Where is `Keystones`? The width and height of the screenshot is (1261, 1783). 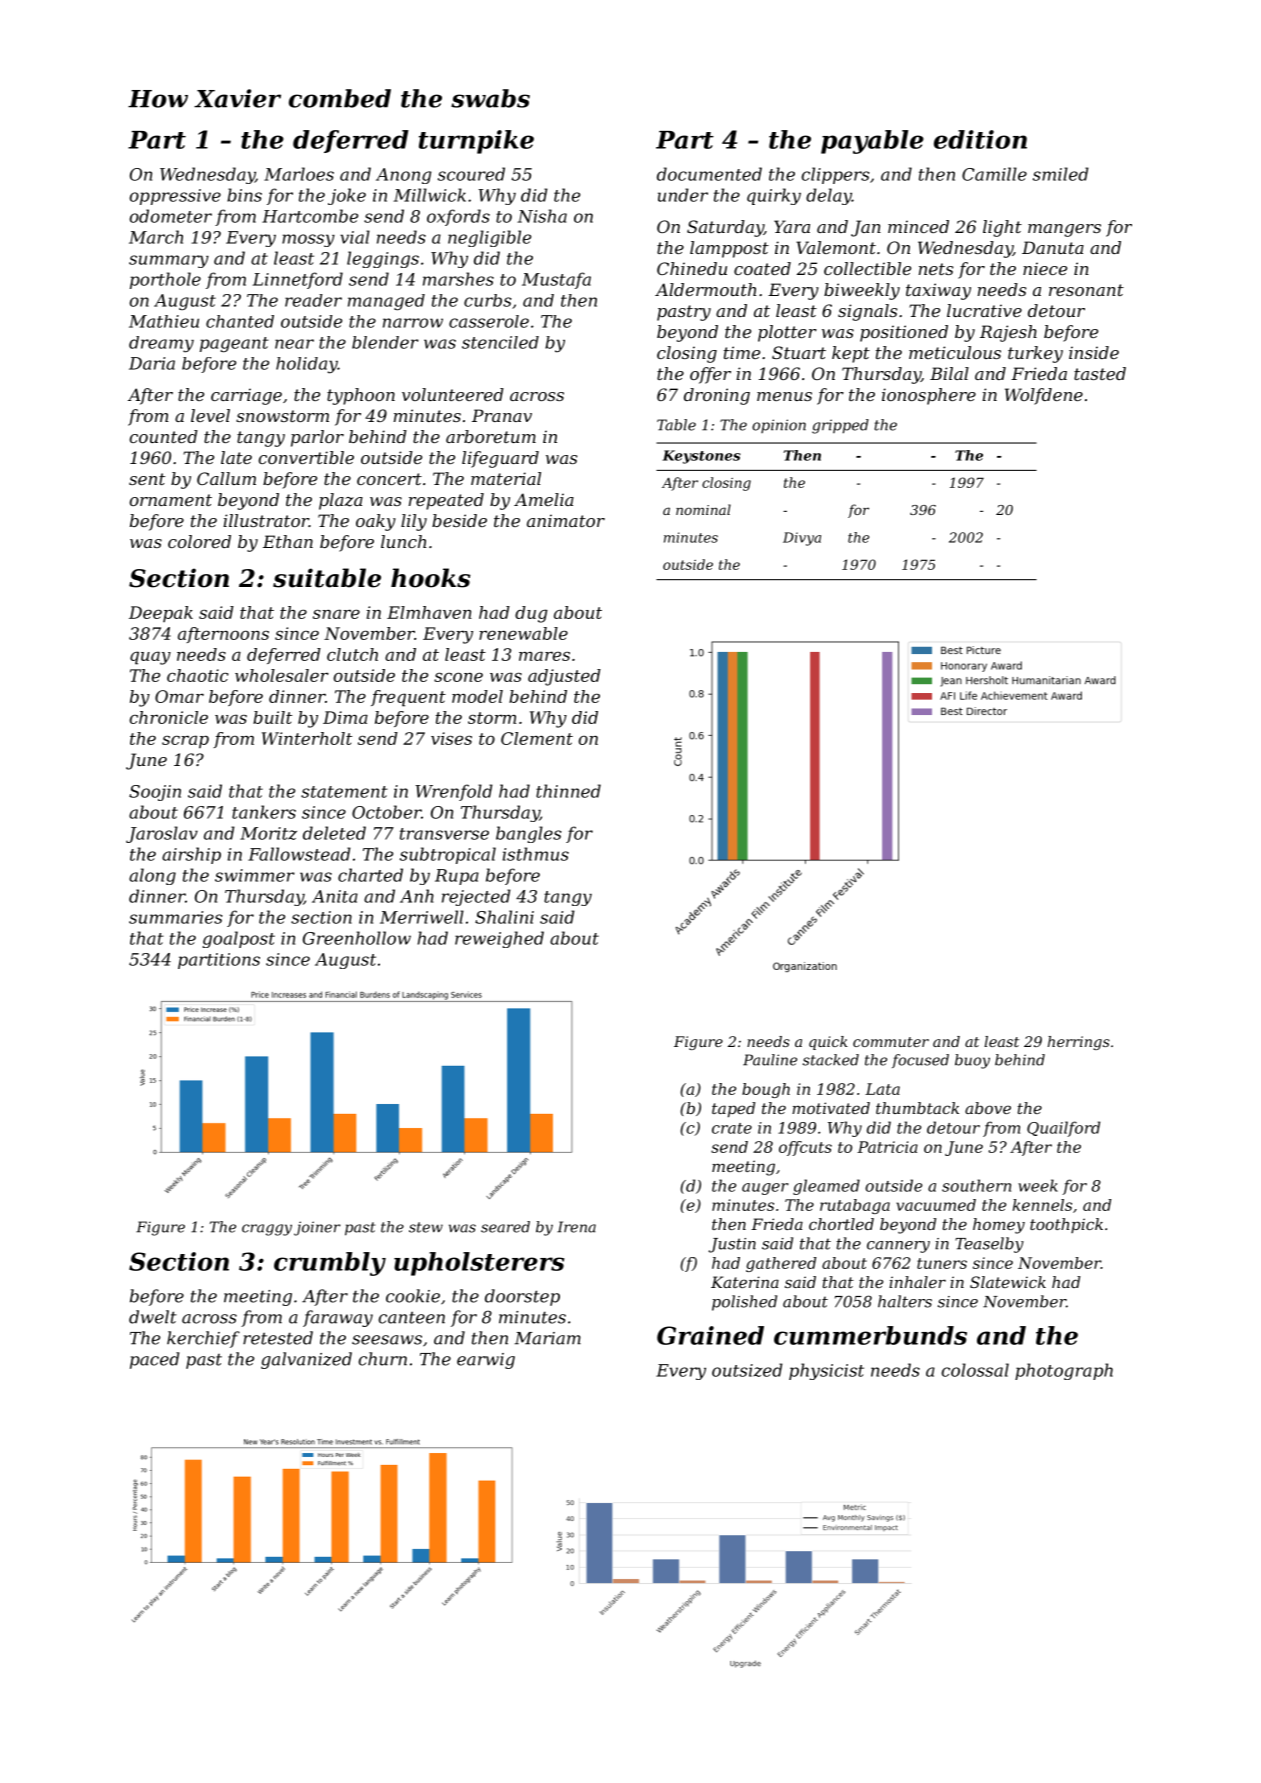 Keystones is located at coordinates (701, 457).
